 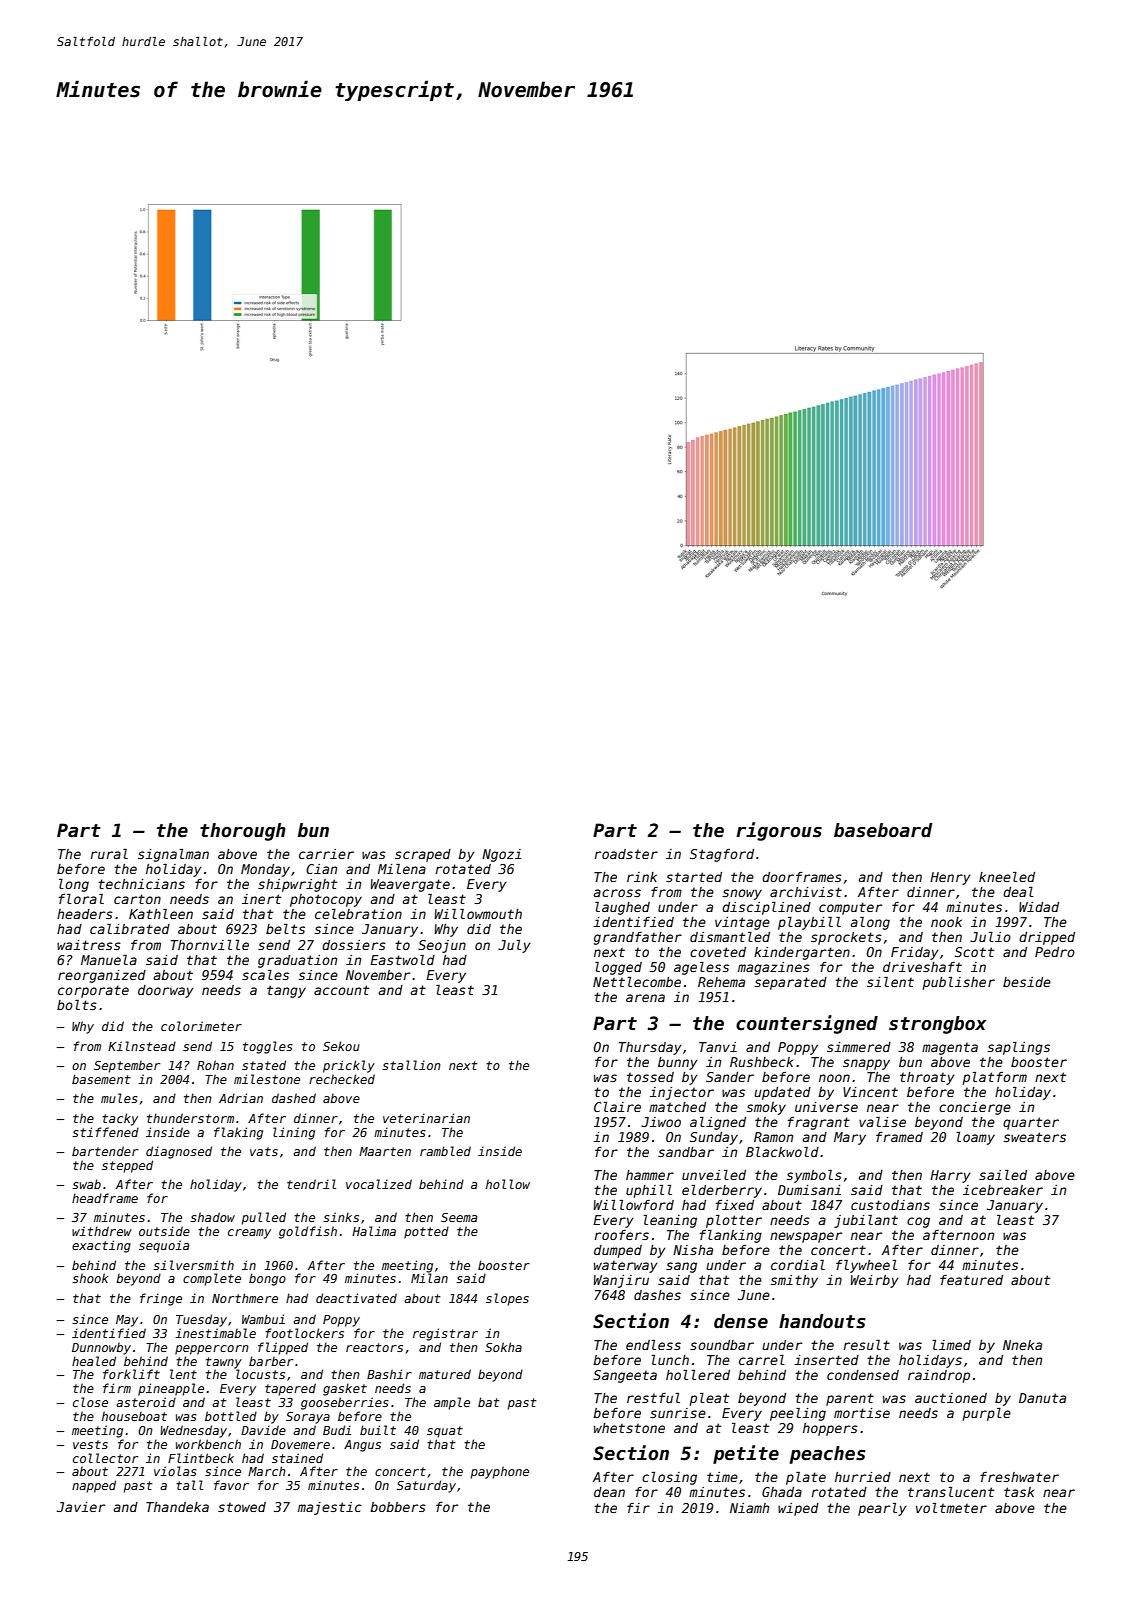 What do you see at coordinates (779, 831) in the document?
I see `rigorous` at bounding box center [779, 831].
